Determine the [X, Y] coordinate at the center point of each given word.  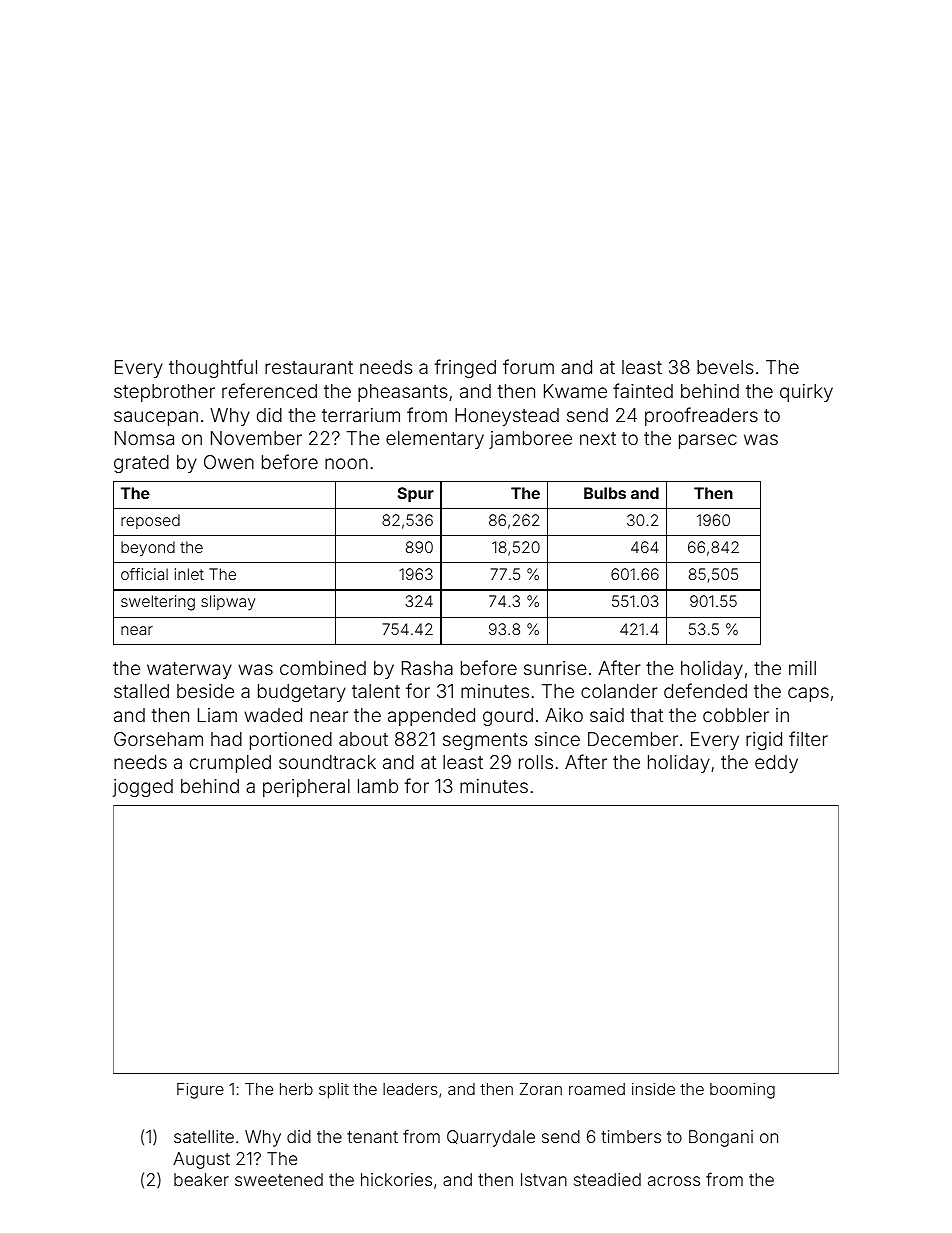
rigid [764, 741]
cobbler [736, 715]
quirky [806, 393]
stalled [141, 691]
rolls [536, 762]
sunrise [555, 668]
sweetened [279, 1179]
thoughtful [213, 368]
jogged [143, 788]
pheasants [403, 393]
